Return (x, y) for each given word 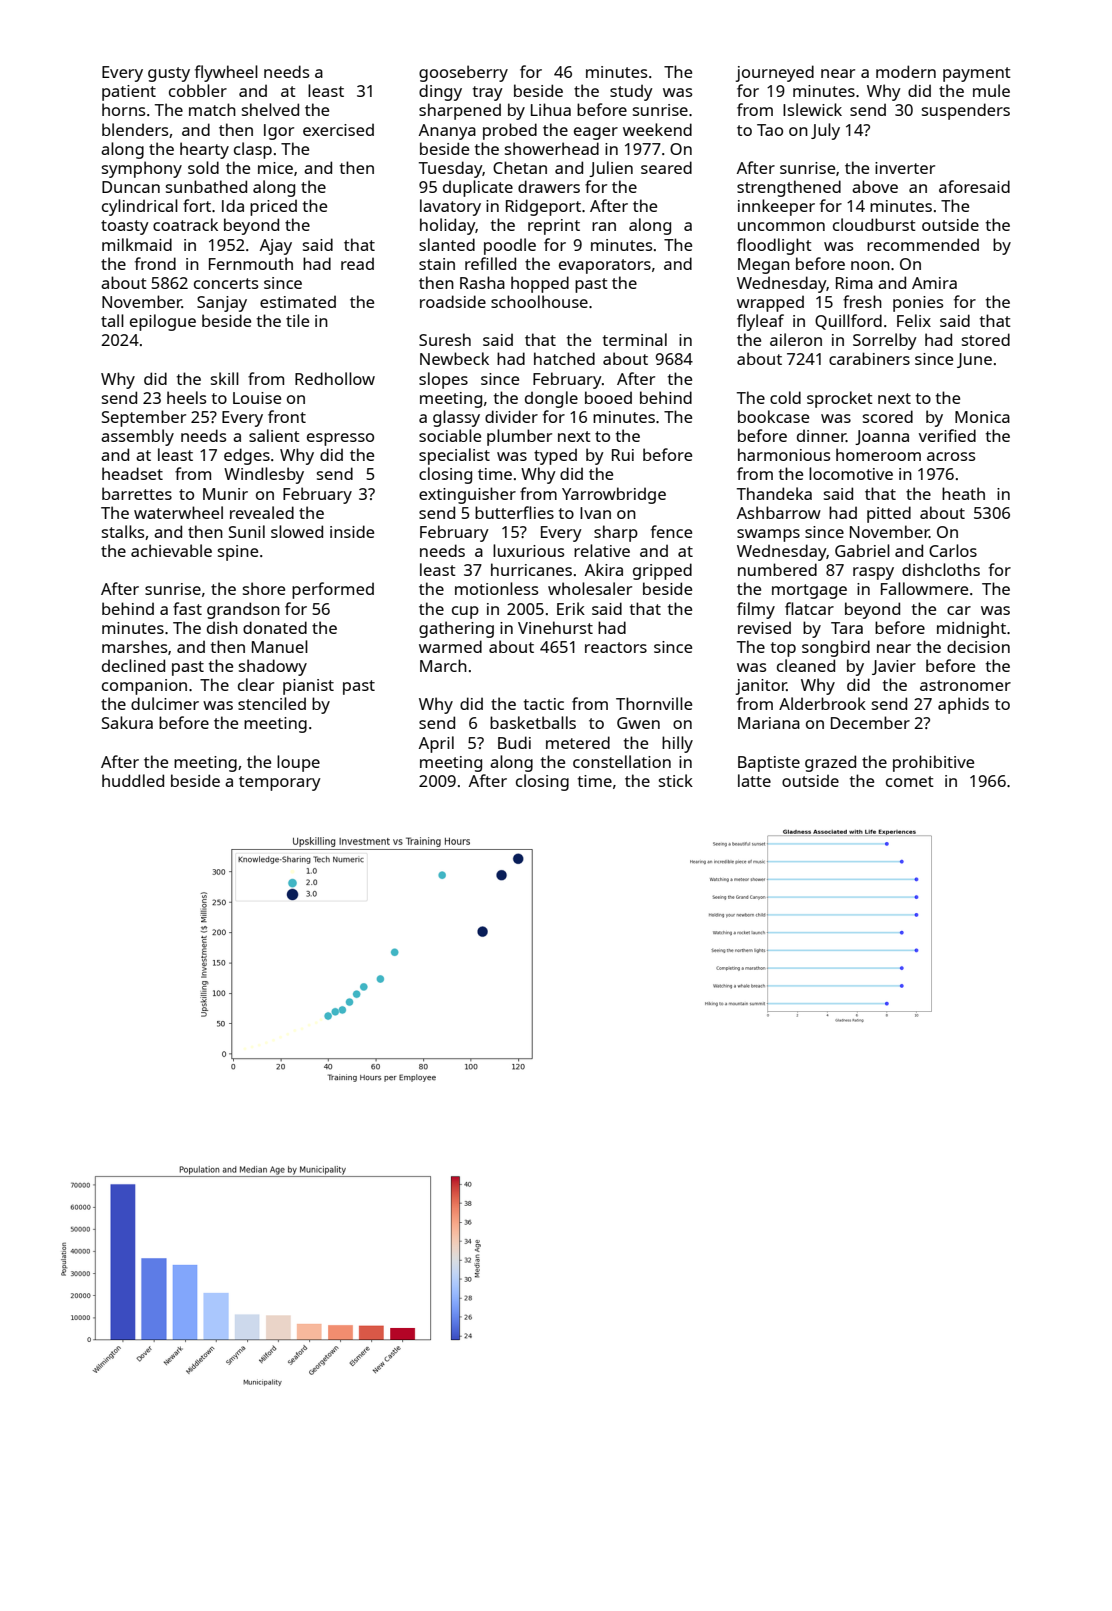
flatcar (809, 608)
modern (906, 71)
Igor (279, 132)
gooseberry (463, 73)
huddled (133, 780)
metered (578, 742)
